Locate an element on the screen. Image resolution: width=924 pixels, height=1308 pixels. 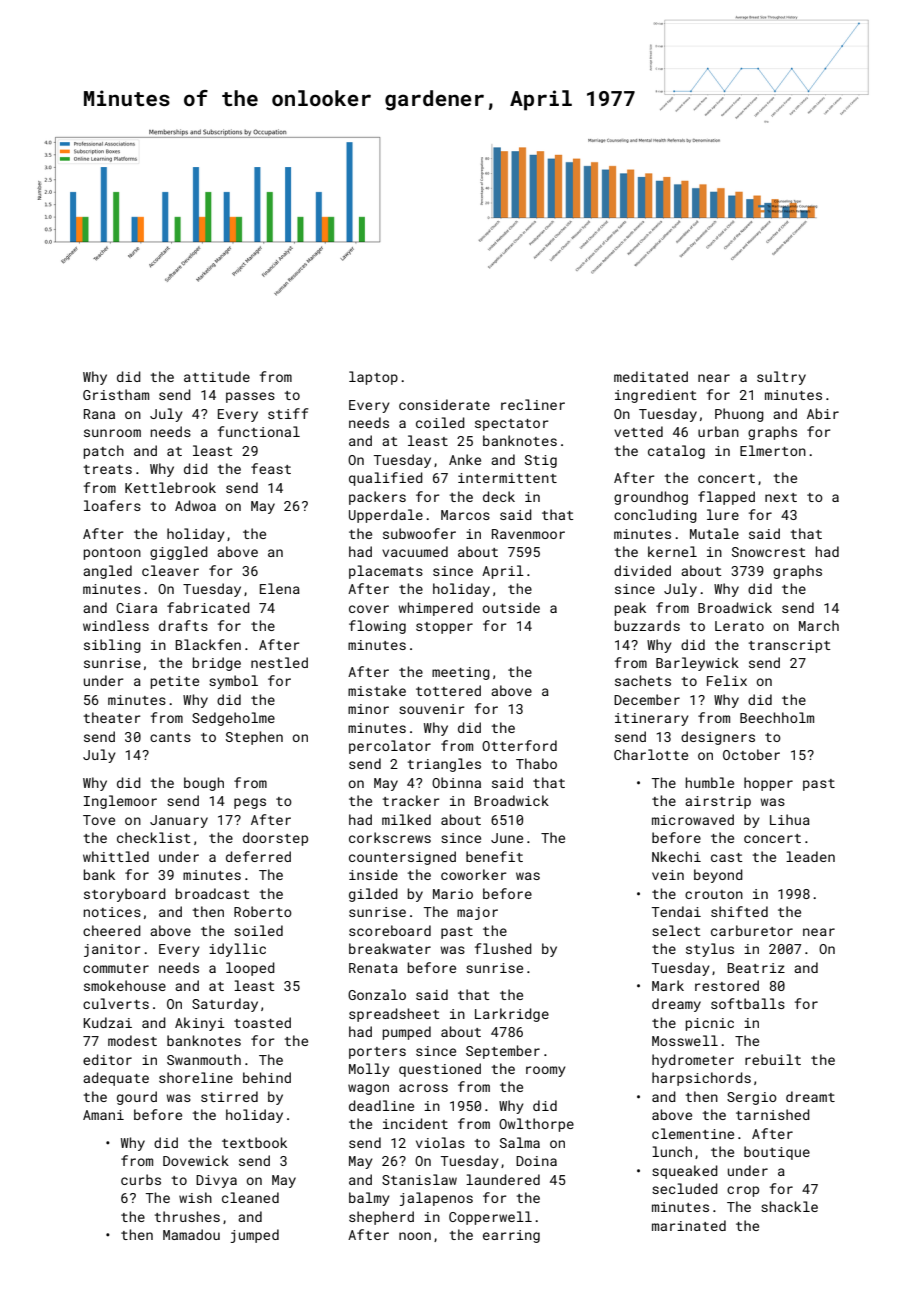
considerate is located at coordinates (444, 404).
